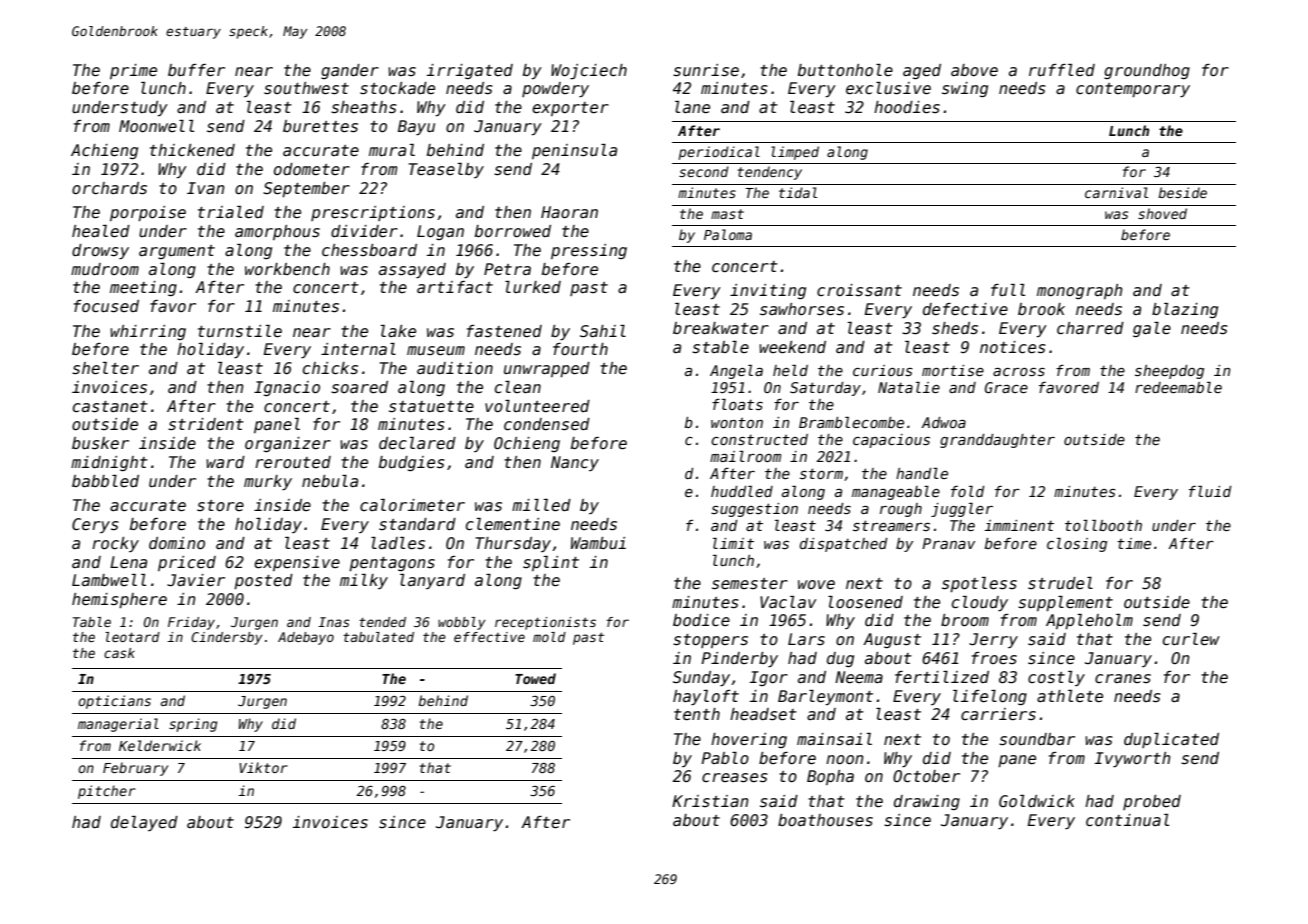 The height and width of the document is (924, 1308). Describe the element at coordinates (710, 801) in the document. I see `Kristian` at that location.
